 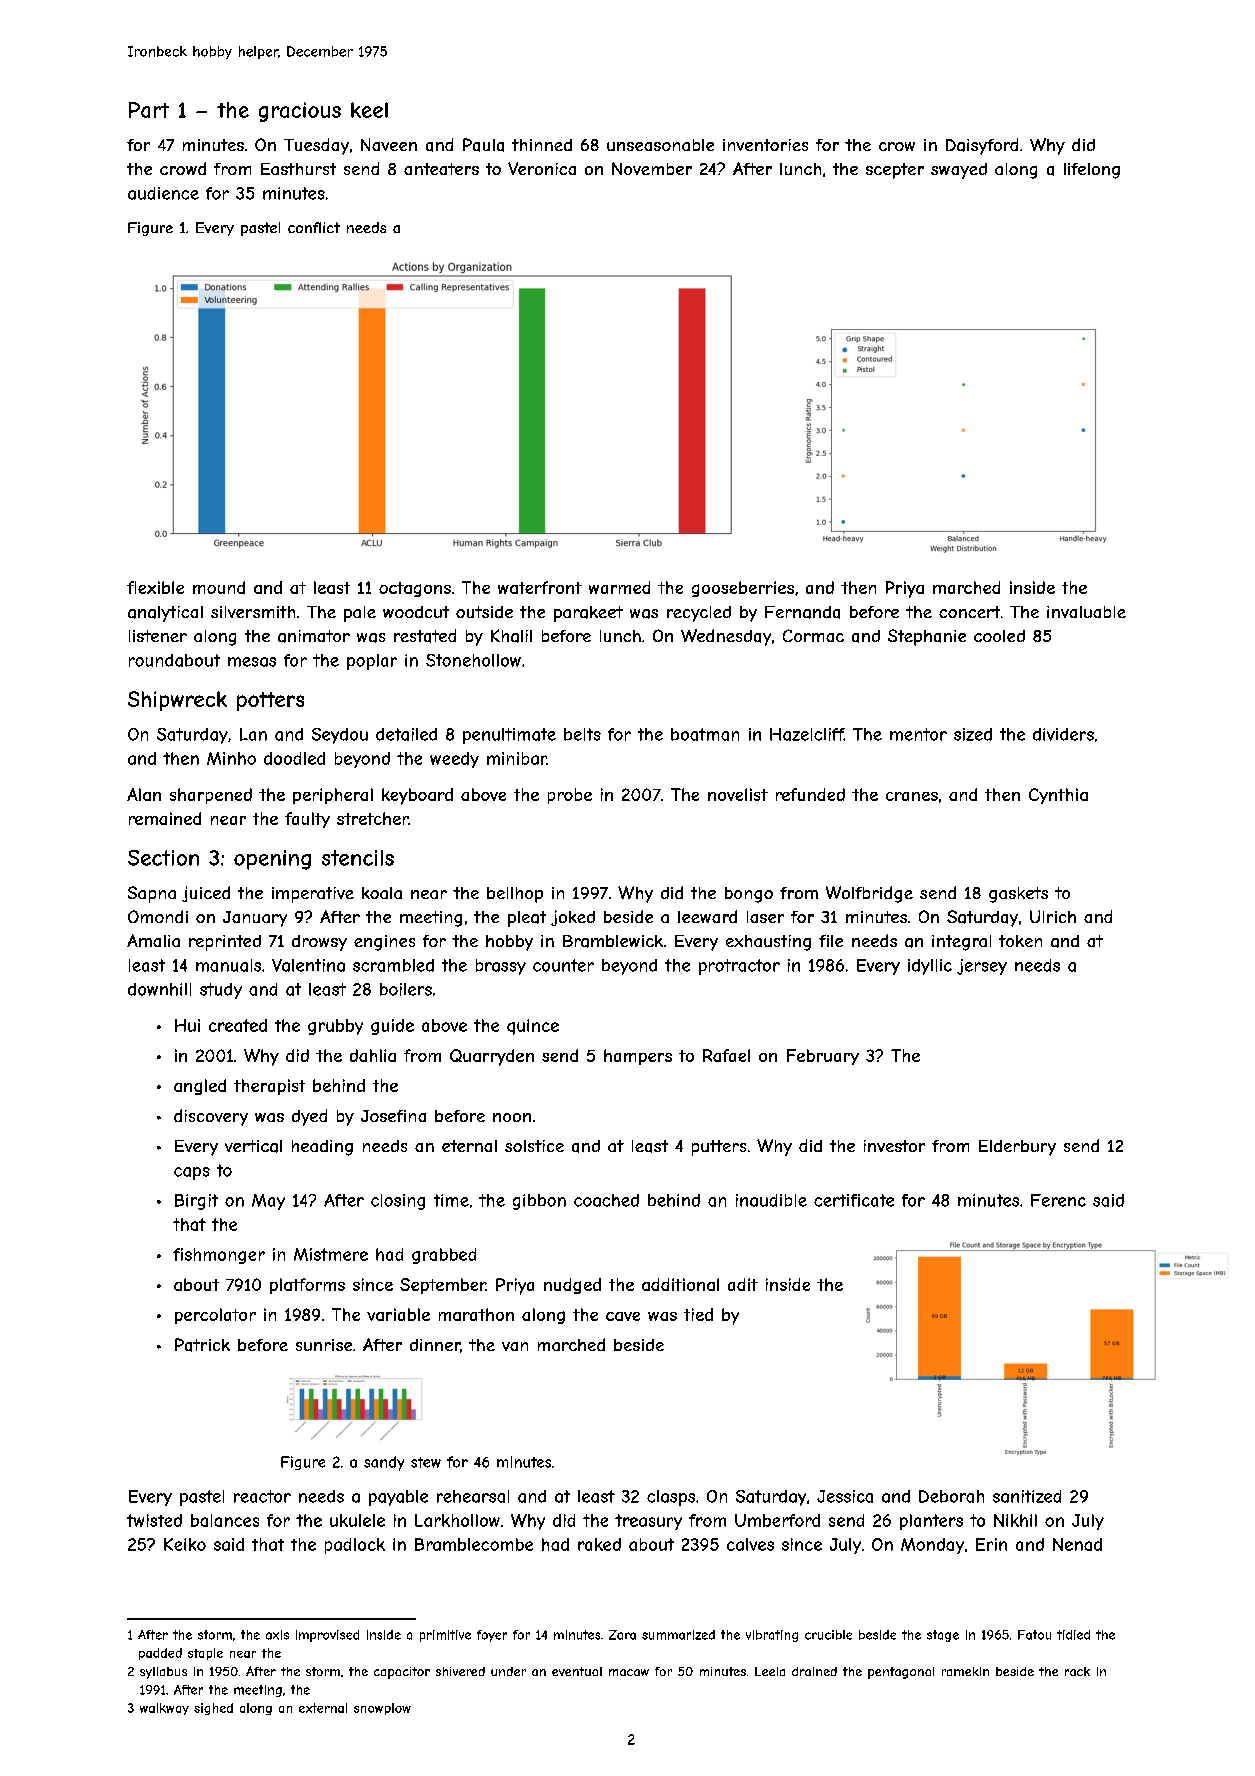 I want to click on inventories, so click(x=765, y=145).
